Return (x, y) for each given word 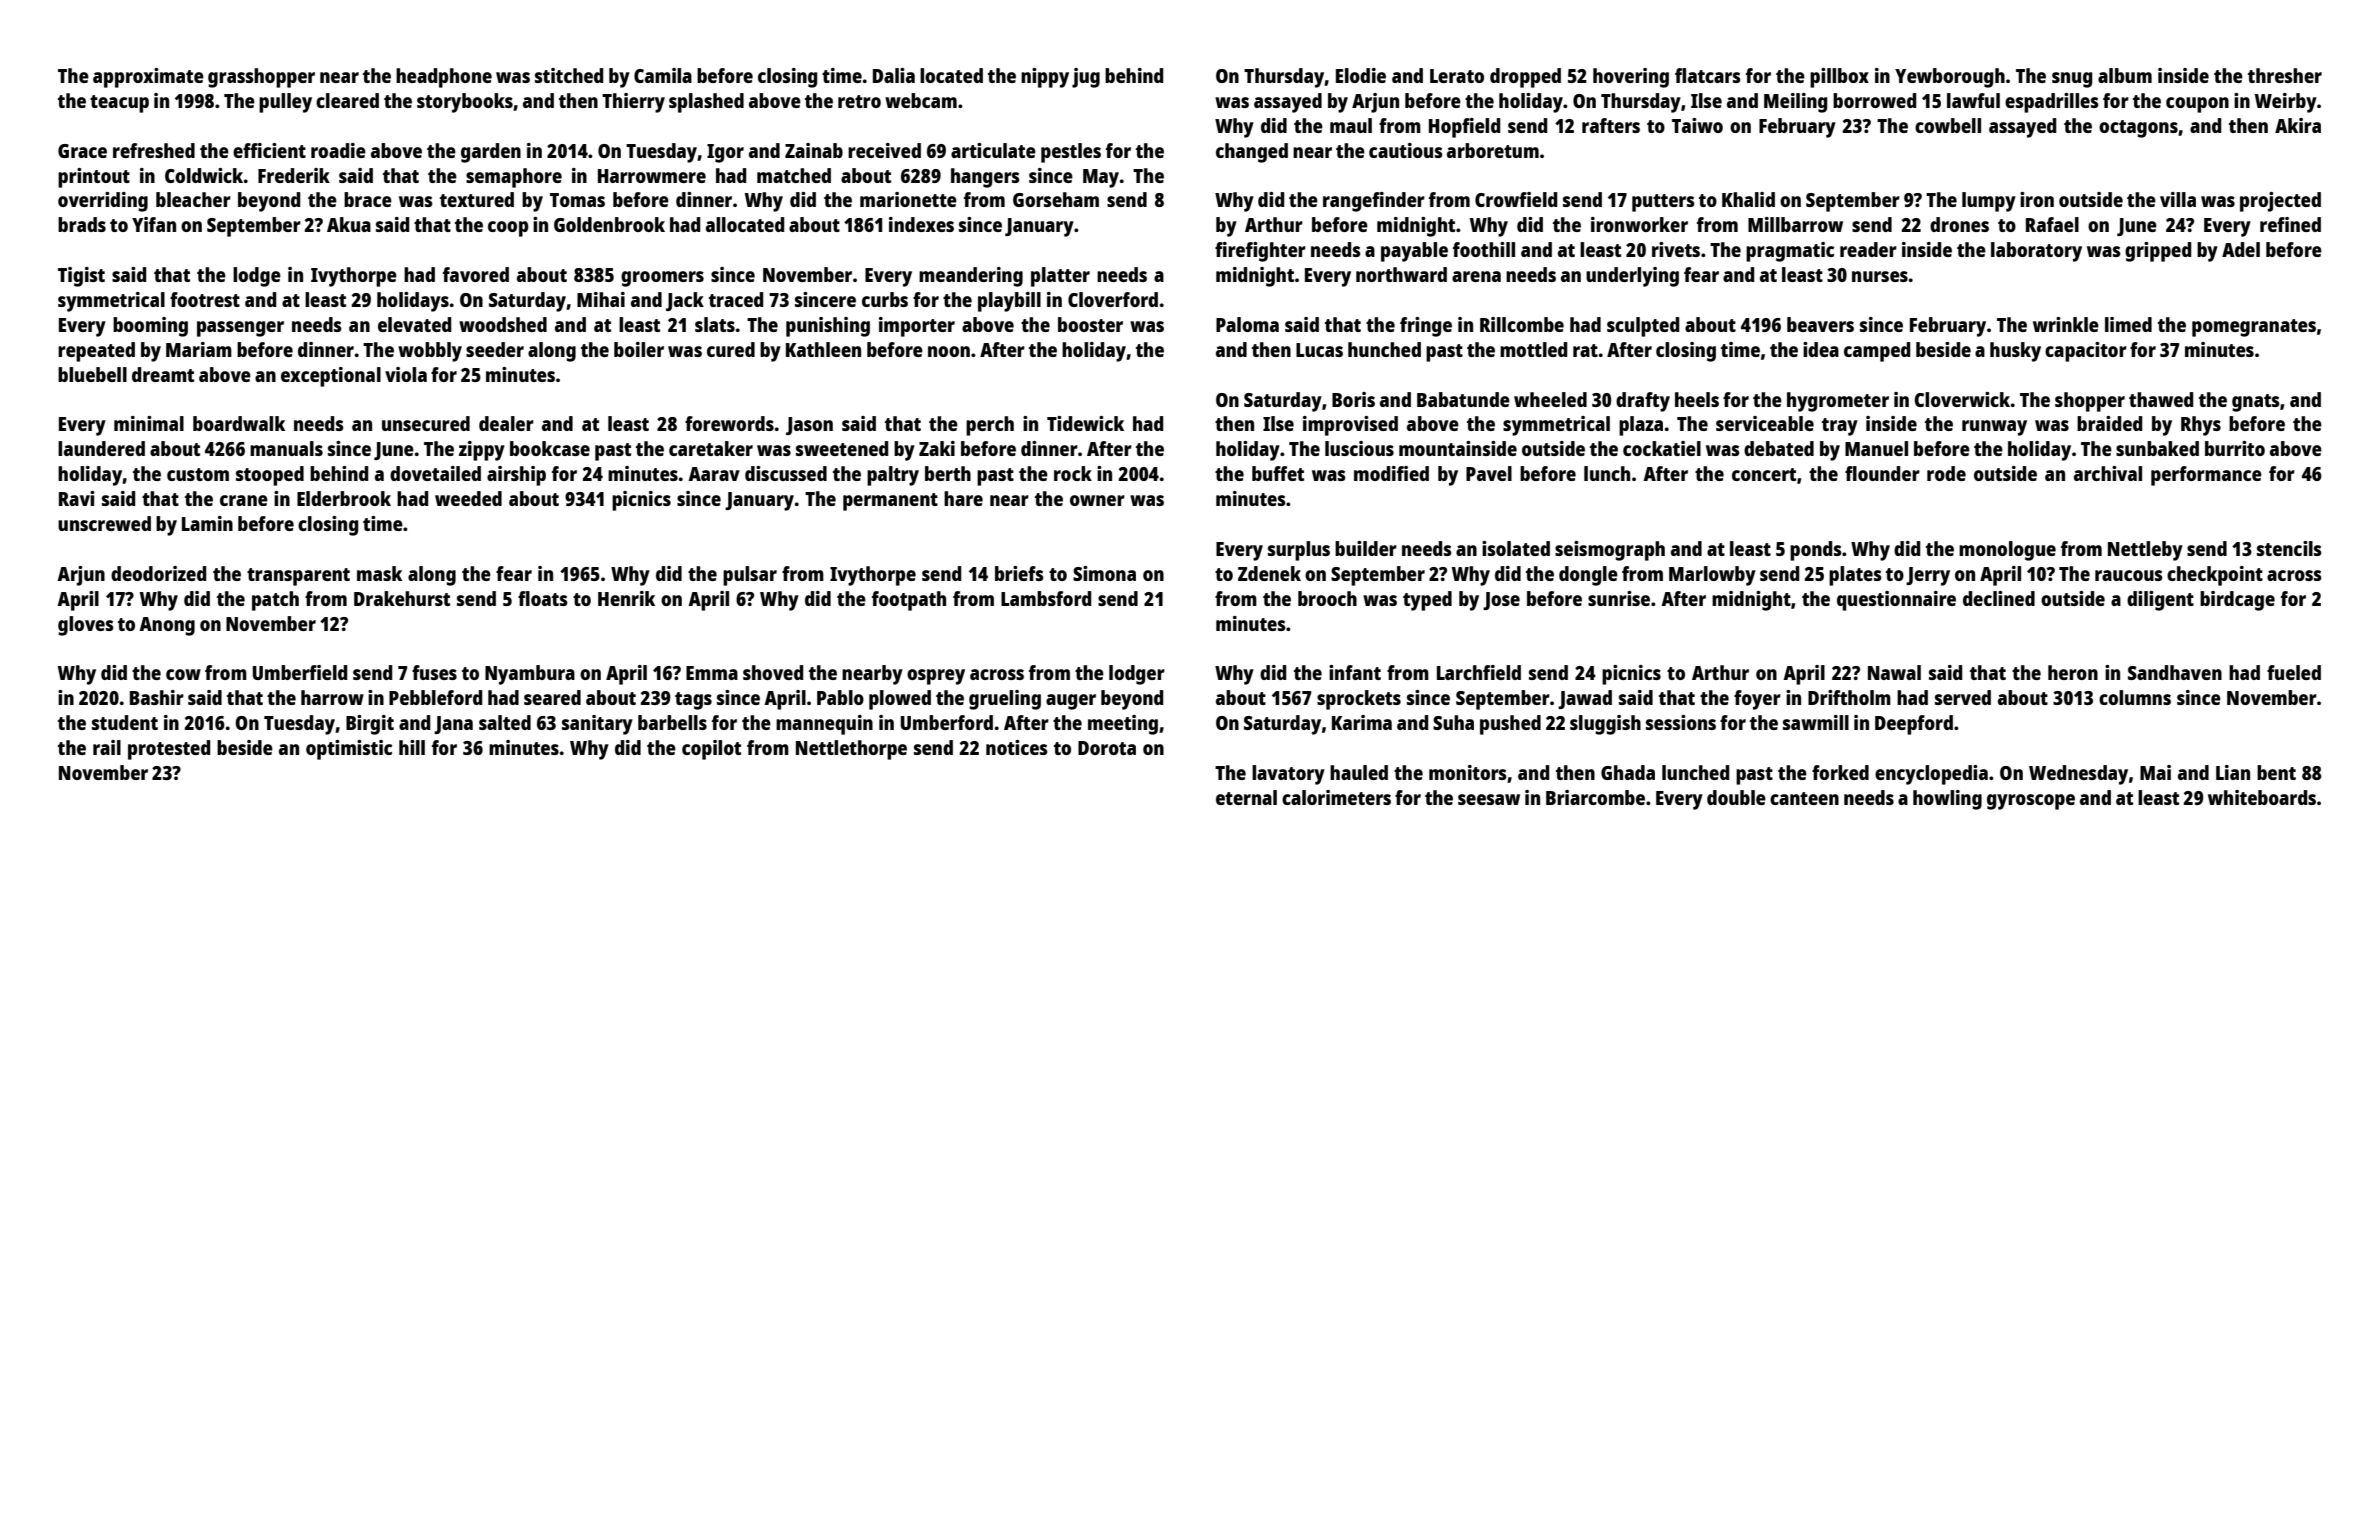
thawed (2161, 399)
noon (949, 351)
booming (150, 327)
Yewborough (1950, 78)
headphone (444, 78)
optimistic (349, 750)
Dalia (894, 75)
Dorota (1107, 748)
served (1963, 697)
